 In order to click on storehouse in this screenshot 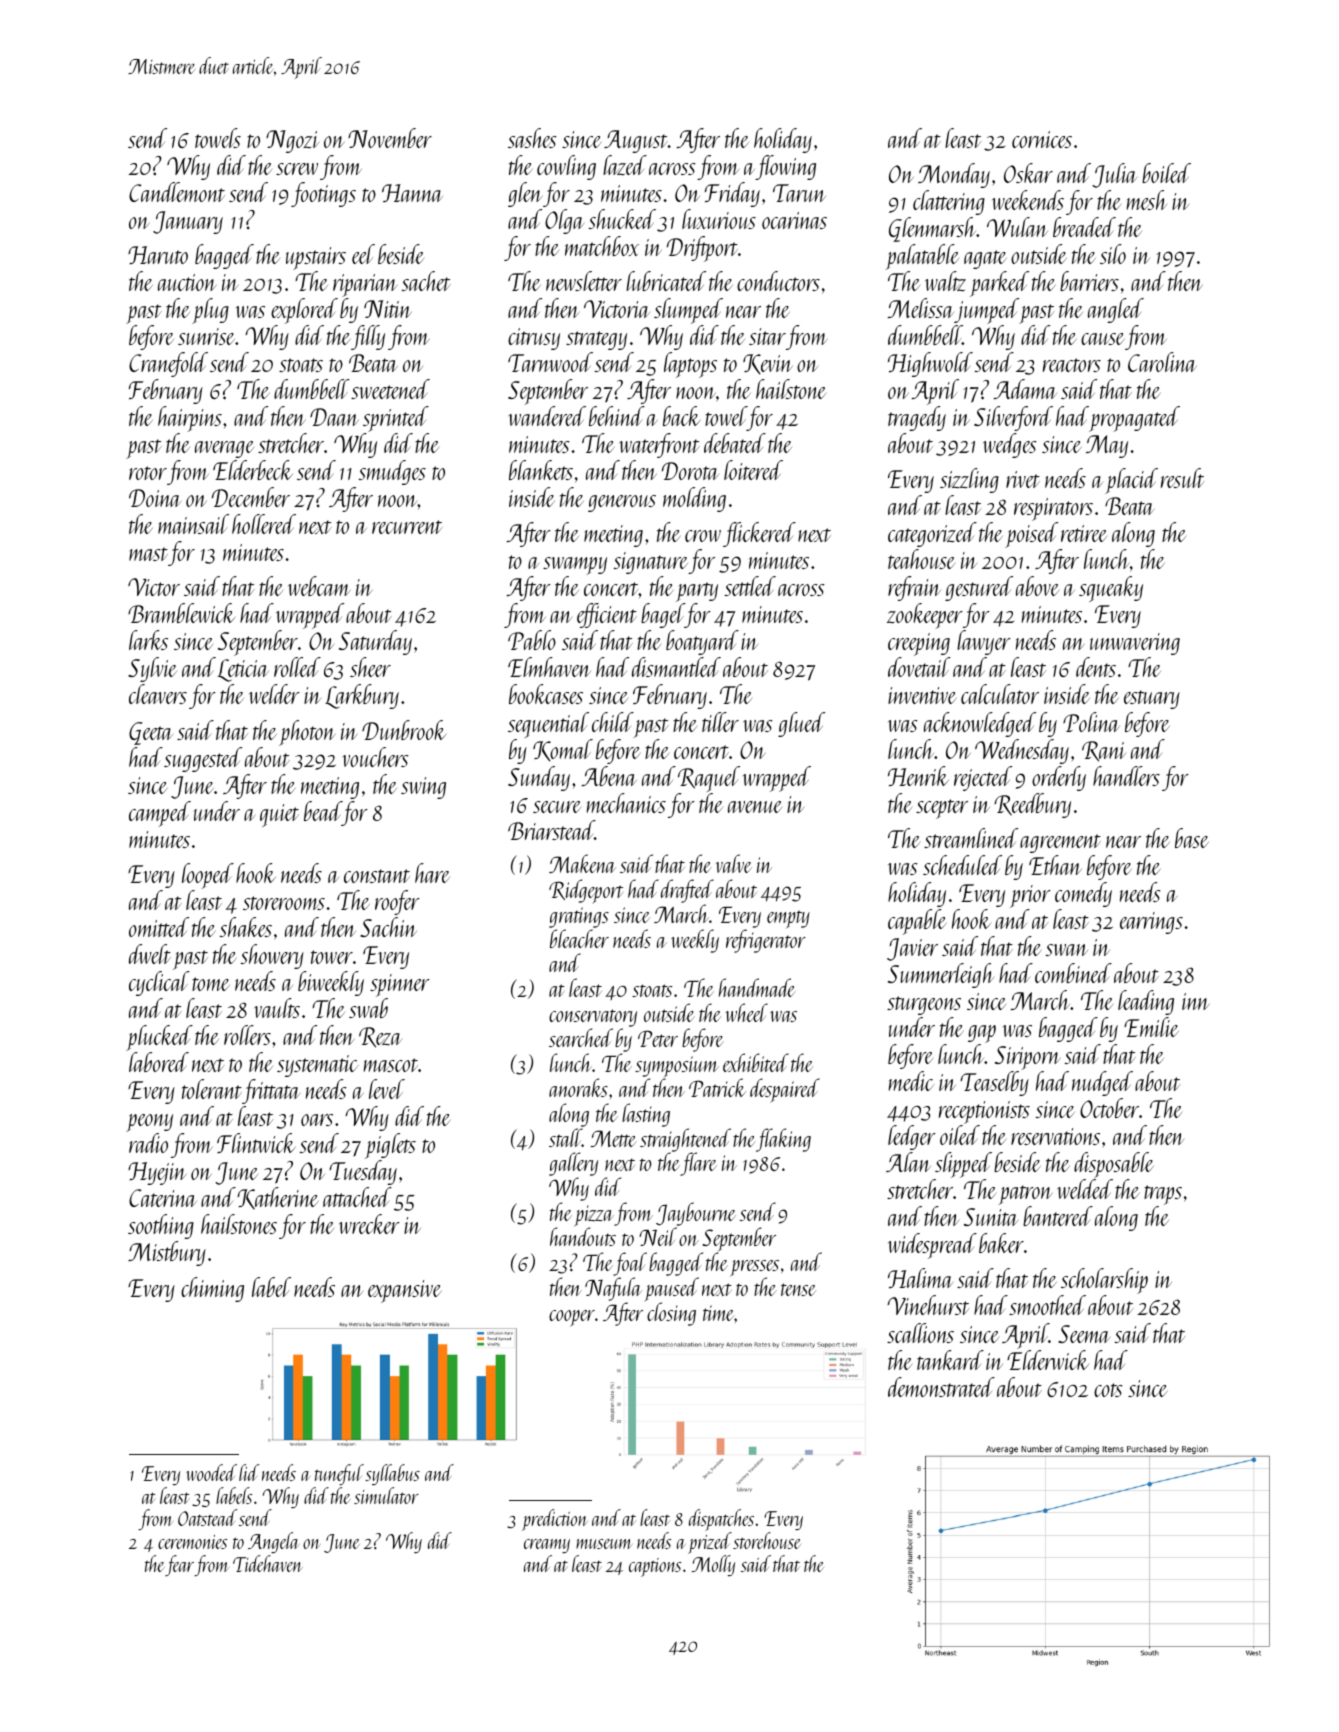, I will do `click(767, 1540)`.
